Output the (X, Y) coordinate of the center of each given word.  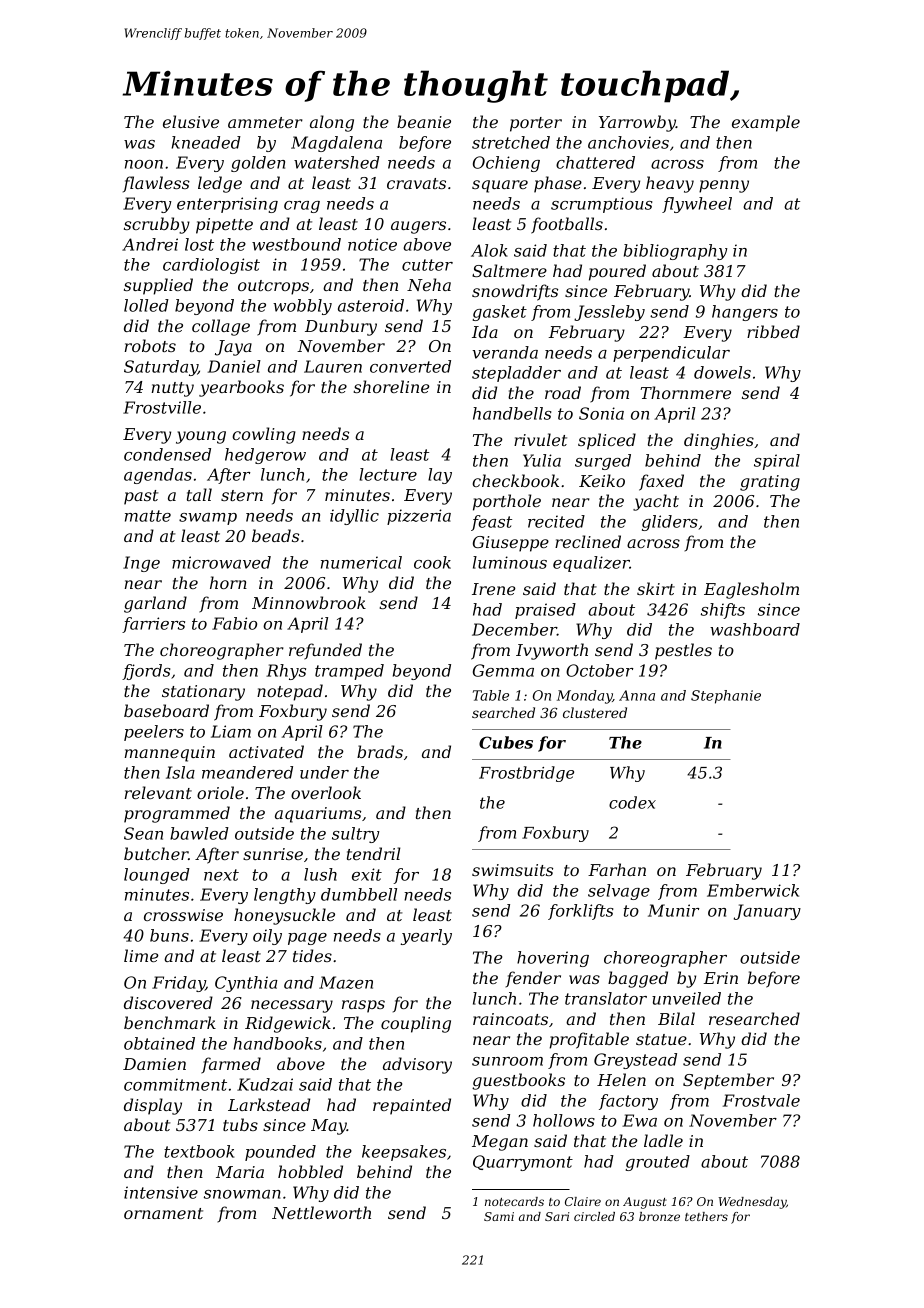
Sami (499, 1216)
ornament (163, 1213)
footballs (567, 225)
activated (266, 751)
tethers (706, 1216)
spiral (777, 462)
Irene (494, 589)
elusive (191, 121)
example (766, 123)
